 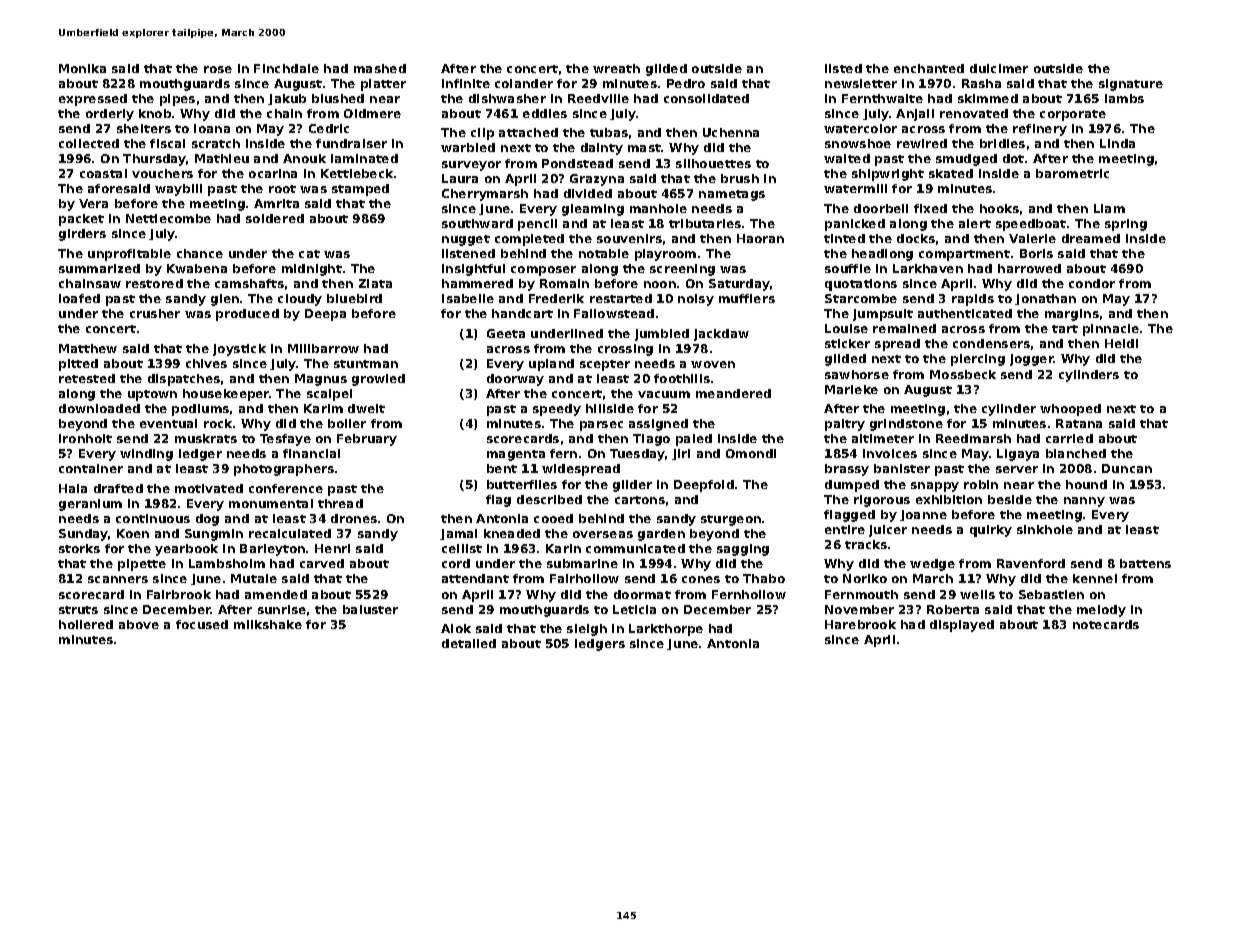 I want to click on listed, so click(x=843, y=68).
